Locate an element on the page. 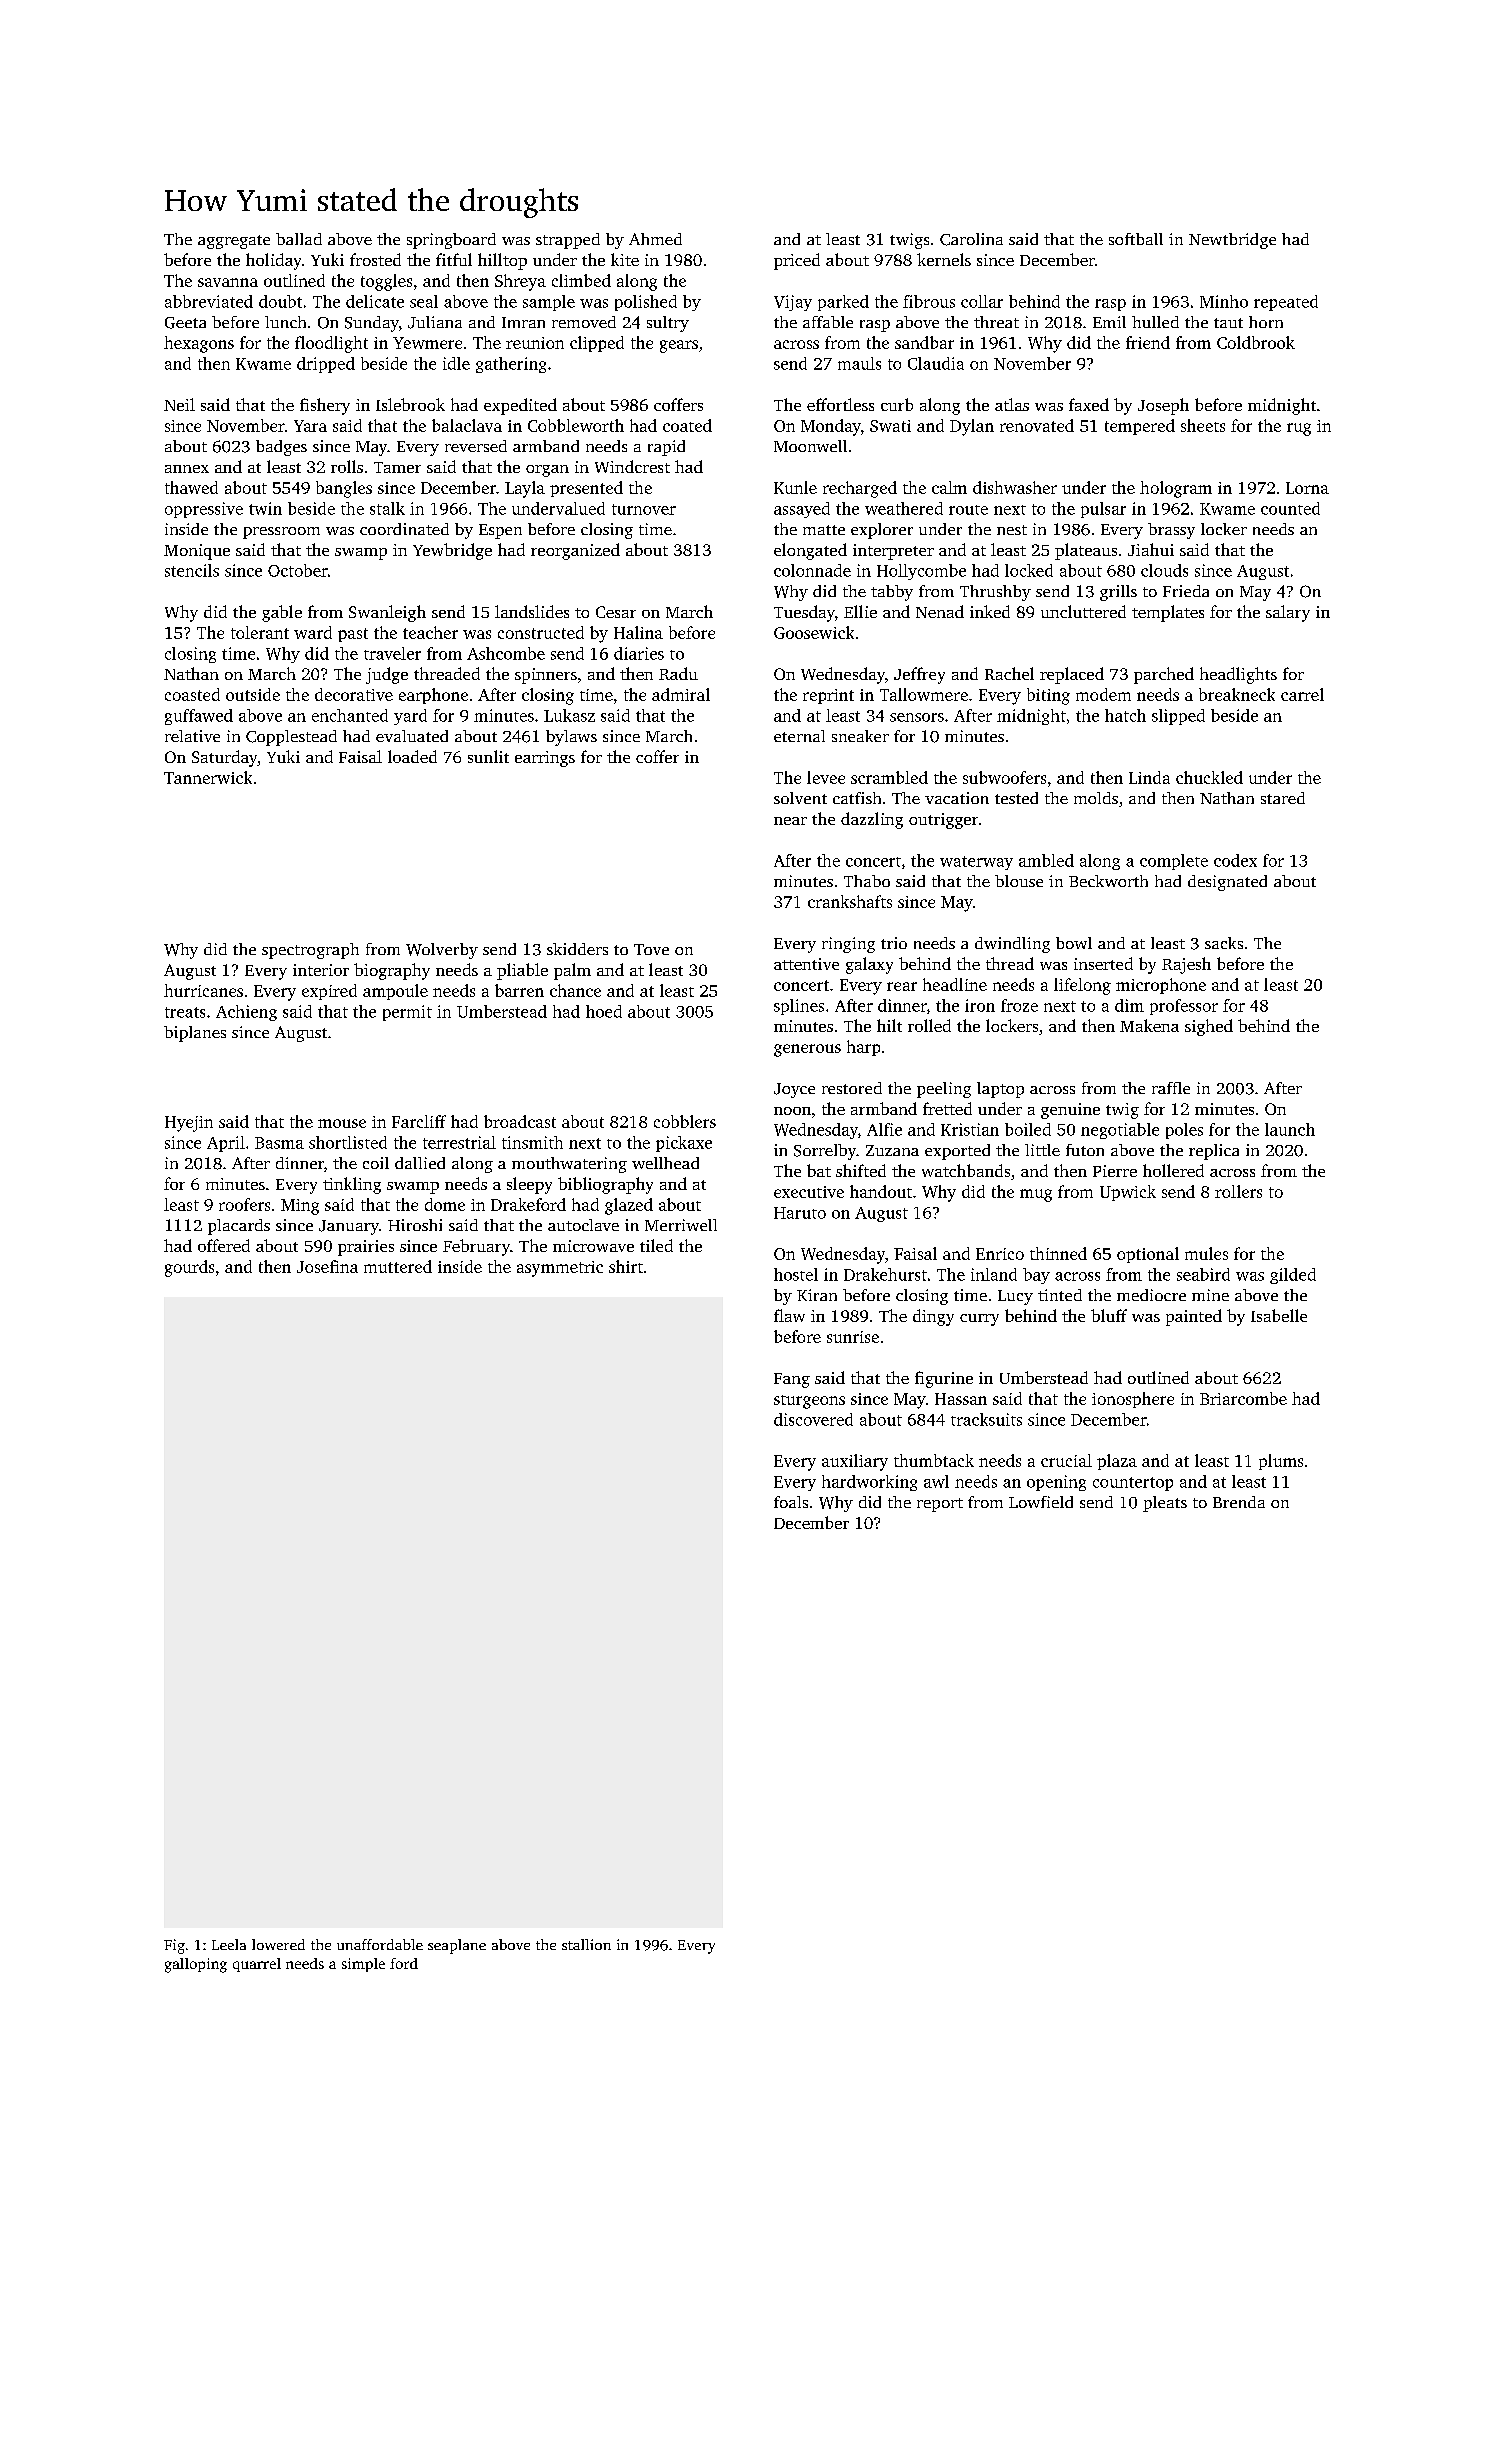 This page has height=2464, width=1496. lowered is located at coordinates (278, 1944).
